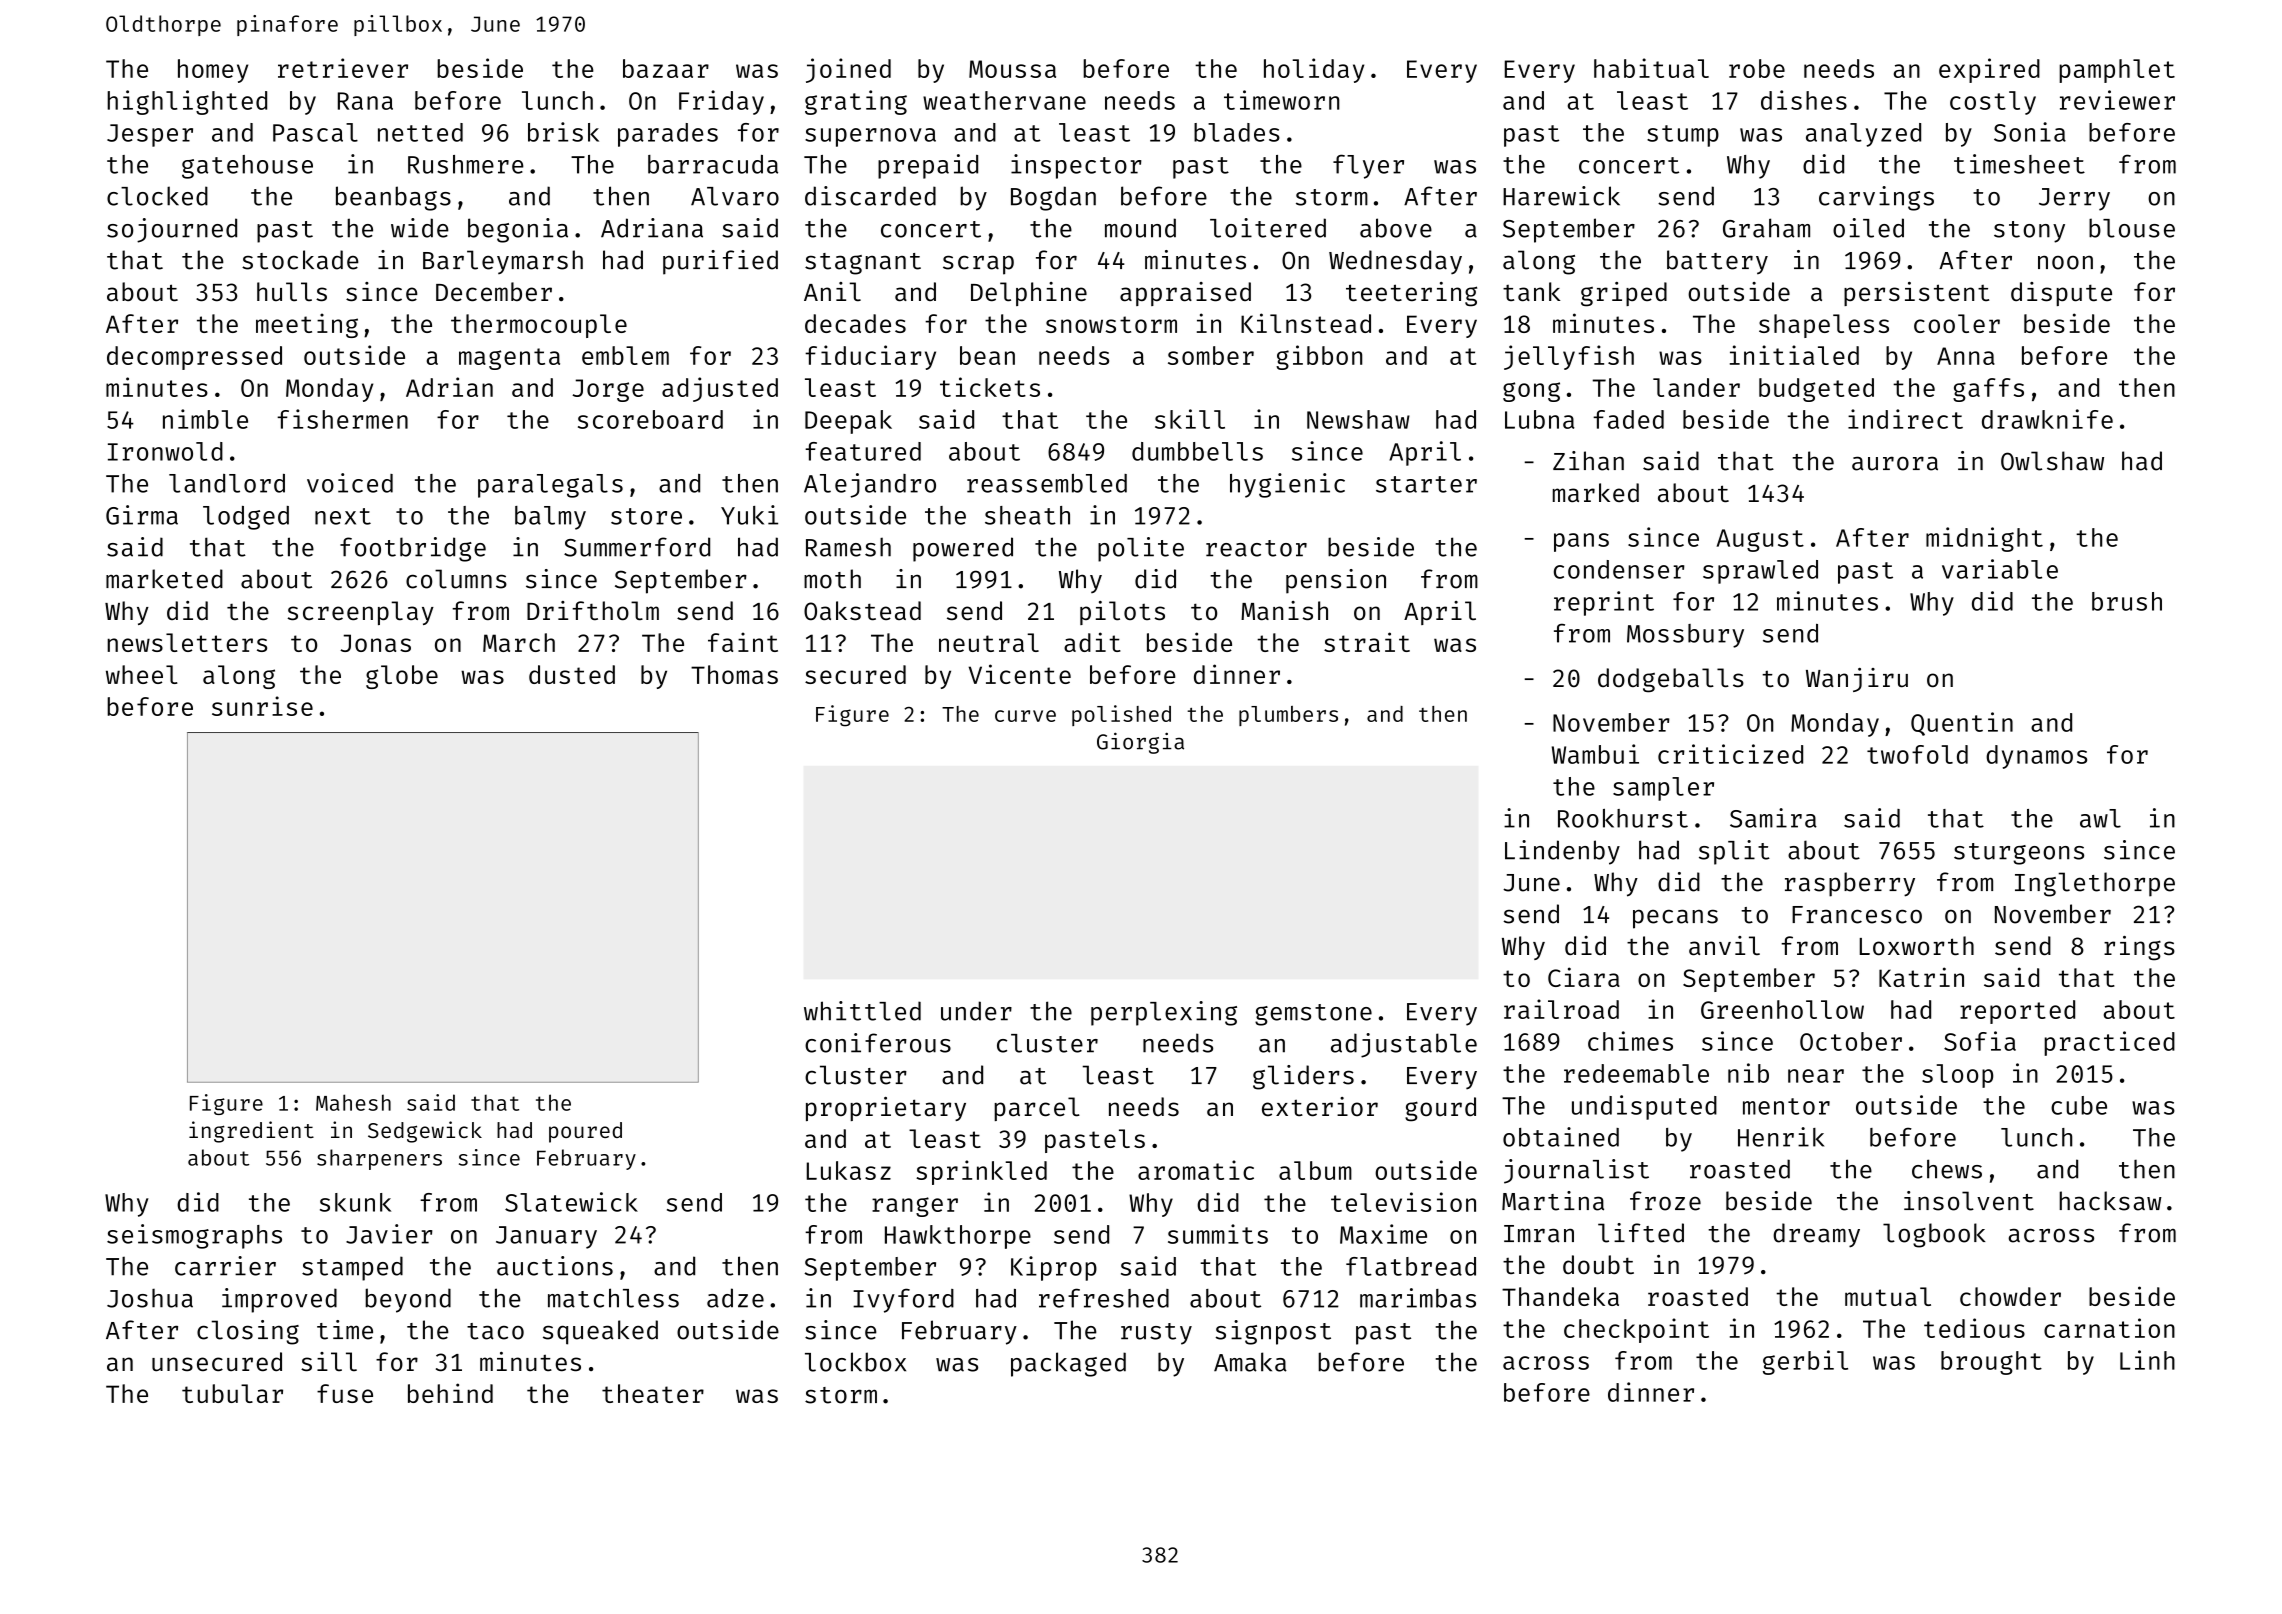  What do you see at coordinates (666, 68) in the screenshot?
I see `bazaar` at bounding box center [666, 68].
